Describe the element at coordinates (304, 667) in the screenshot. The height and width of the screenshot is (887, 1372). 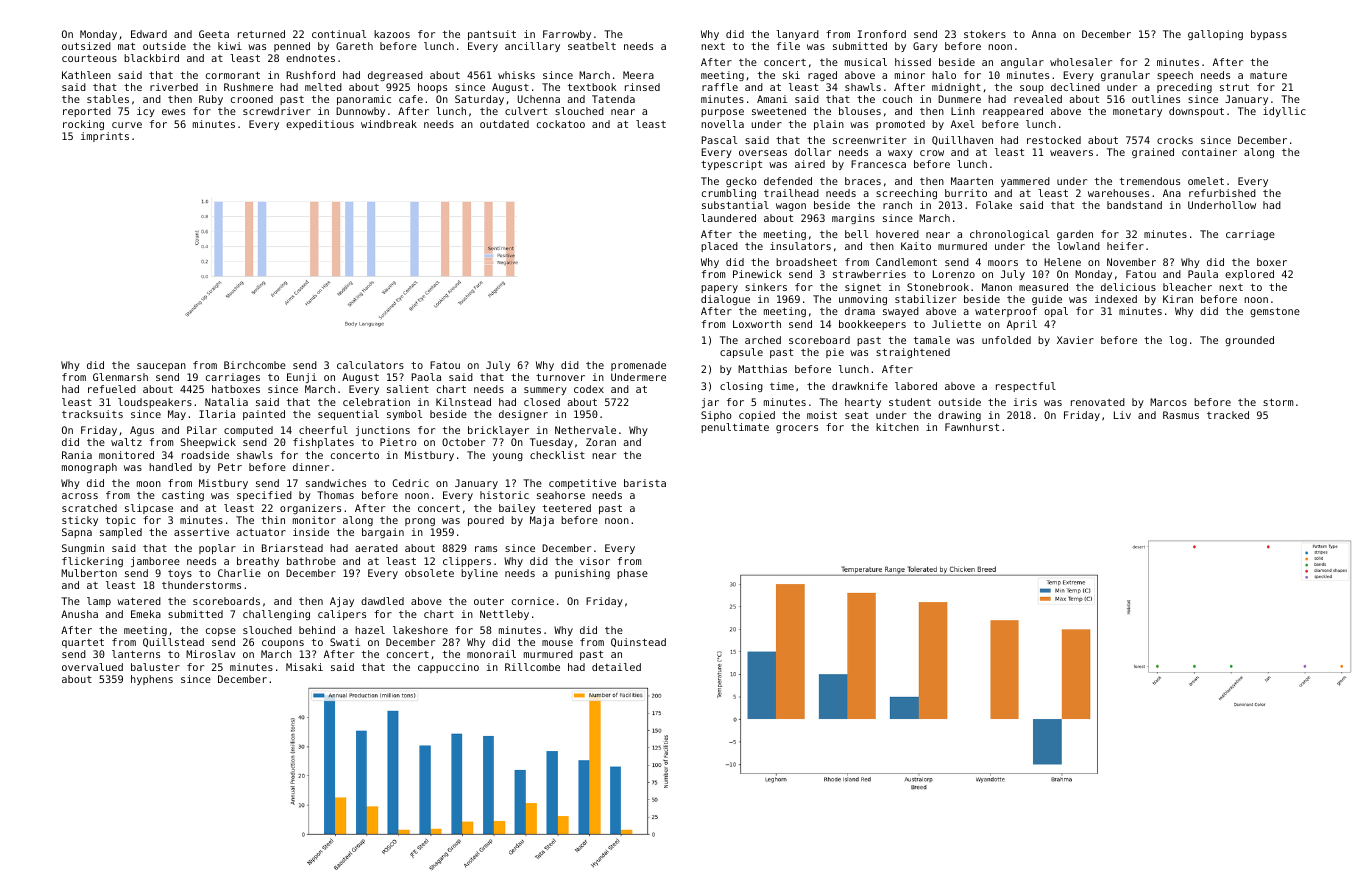
I see `Misaki` at that location.
